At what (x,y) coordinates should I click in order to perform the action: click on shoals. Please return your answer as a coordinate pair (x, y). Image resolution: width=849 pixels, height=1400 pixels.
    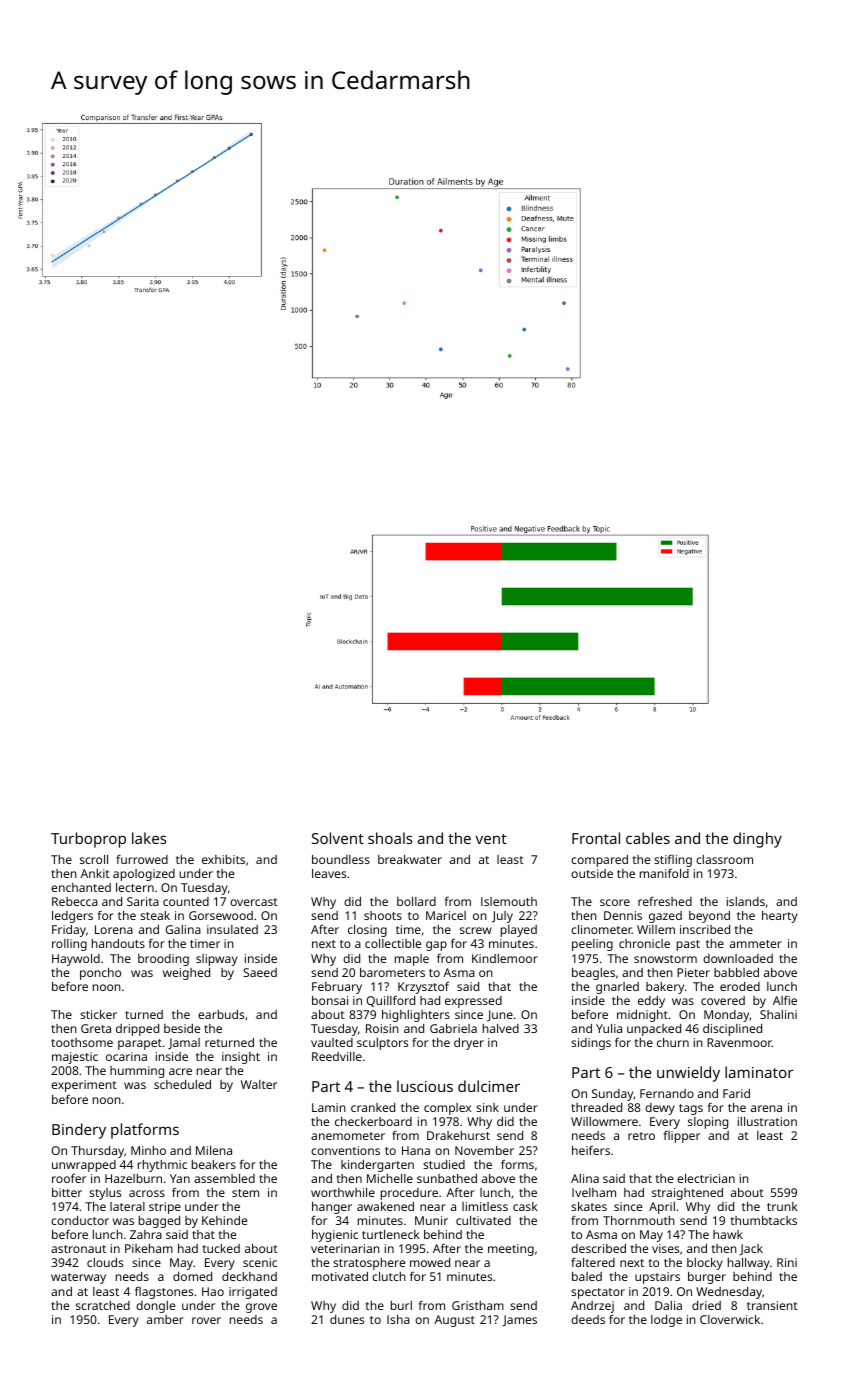
    Looking at the image, I should click on (390, 838).
